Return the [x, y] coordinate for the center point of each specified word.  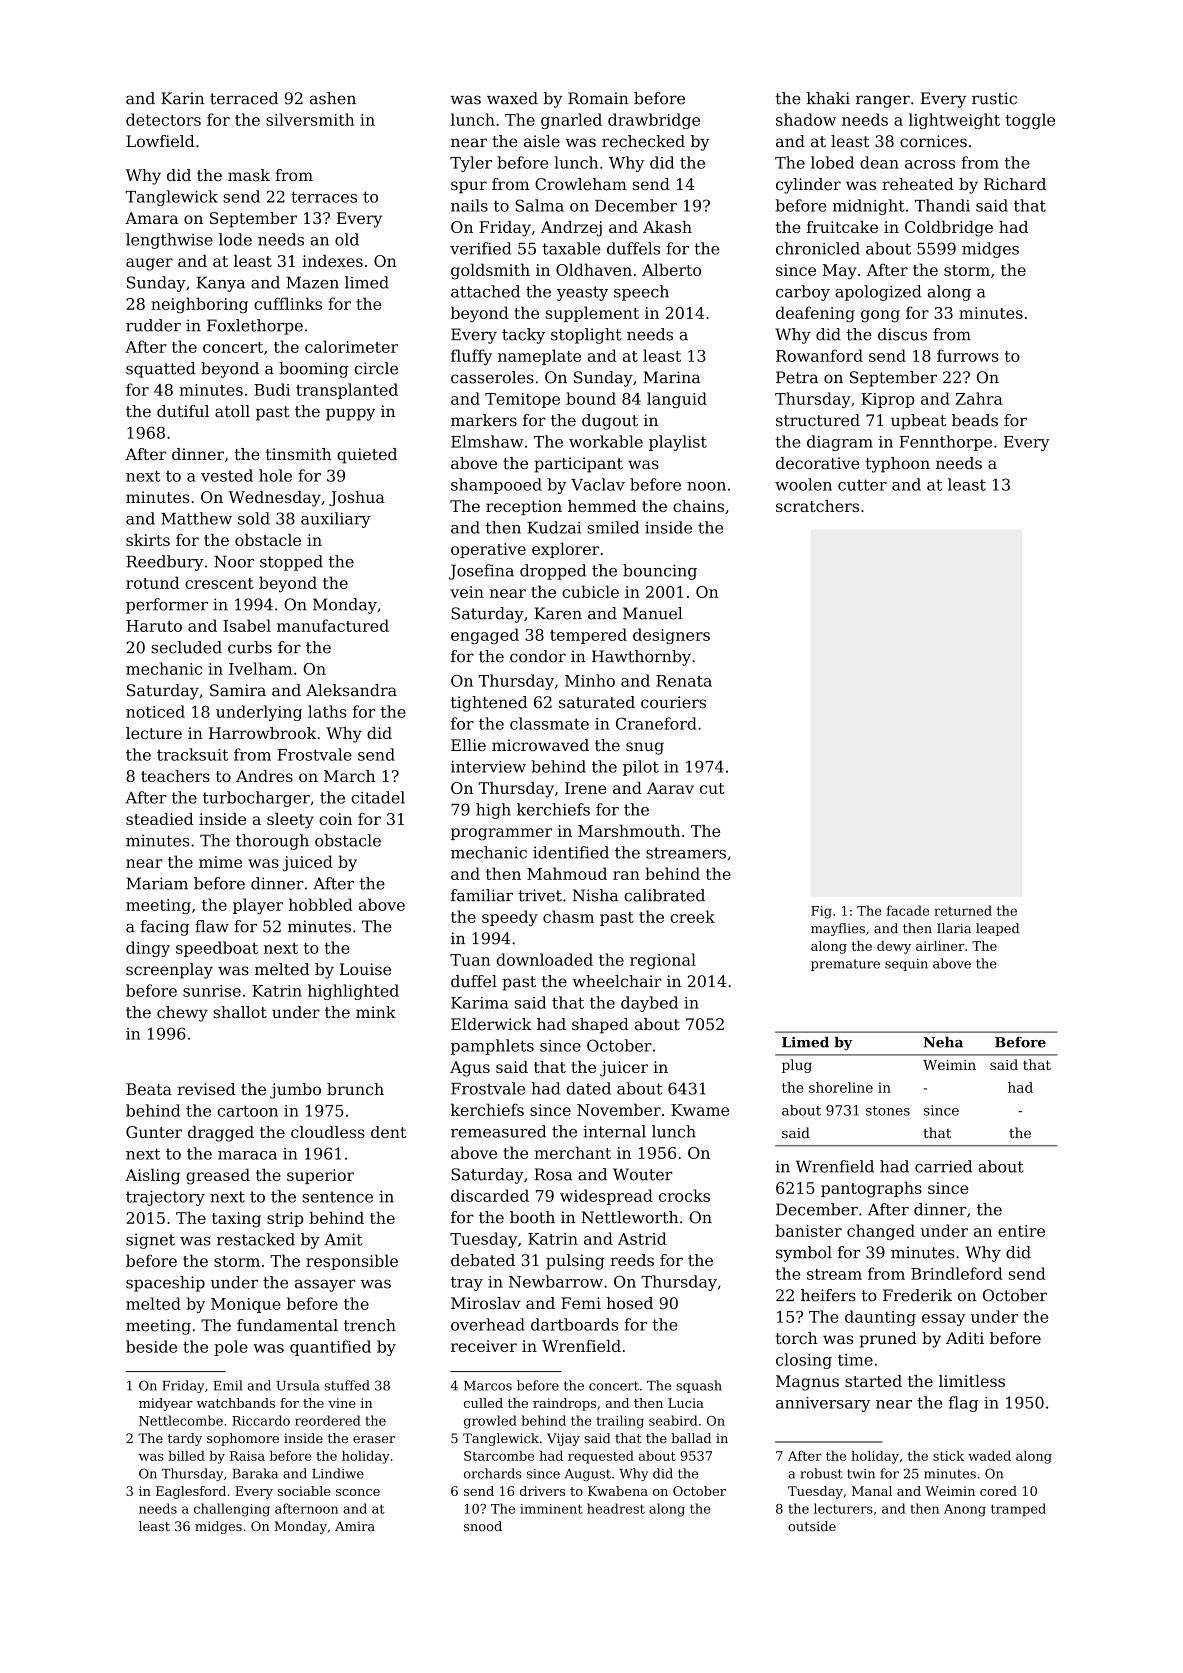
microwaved [540, 745]
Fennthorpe [945, 443]
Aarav [670, 788]
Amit [343, 1239]
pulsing [575, 1262]
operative [488, 550]
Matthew [196, 518]
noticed [155, 711]
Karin [182, 98]
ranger [883, 101]
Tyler [471, 164]
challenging [232, 1510]
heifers [828, 1295]
